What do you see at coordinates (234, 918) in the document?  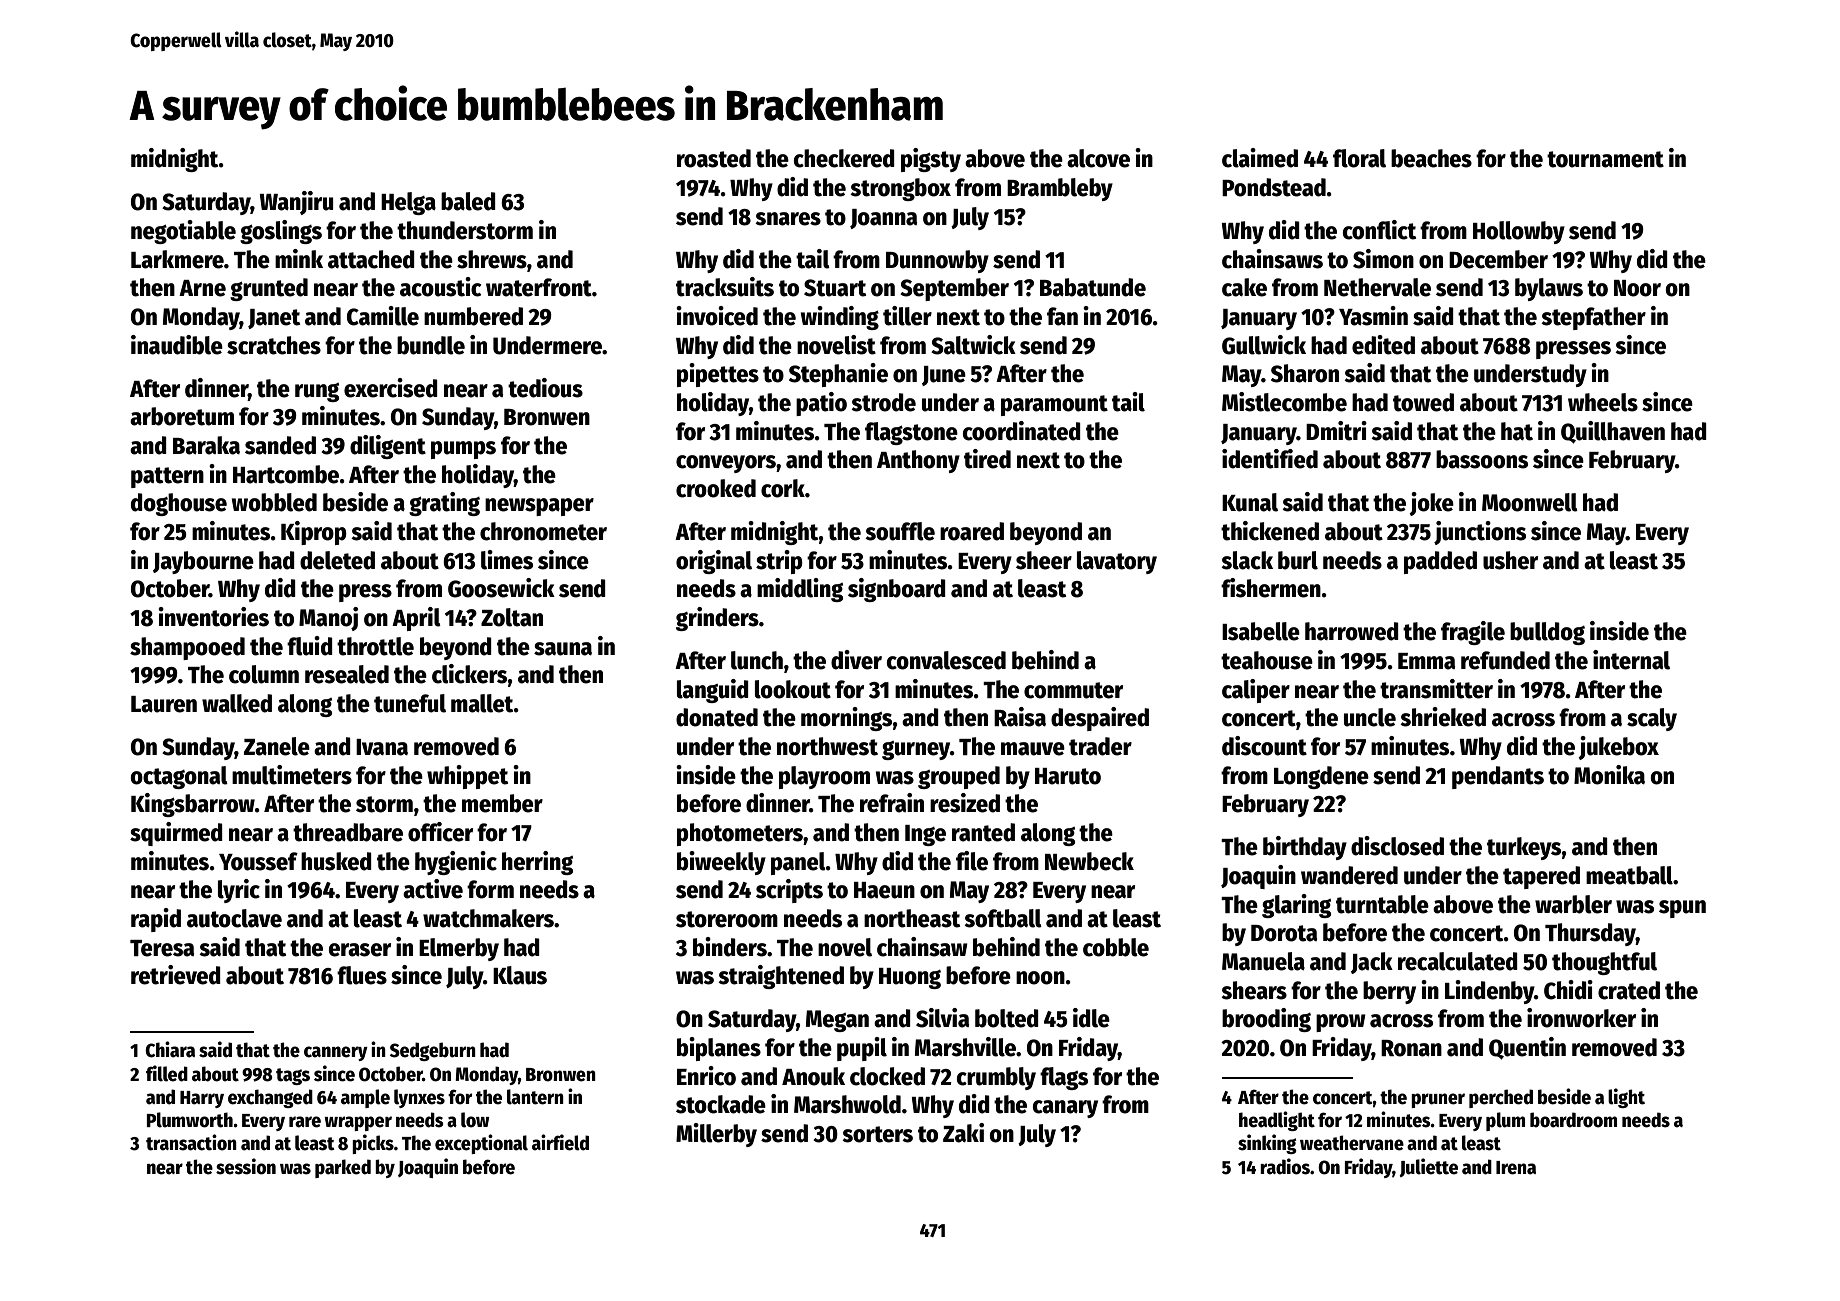 I see `autoclave` at bounding box center [234, 918].
